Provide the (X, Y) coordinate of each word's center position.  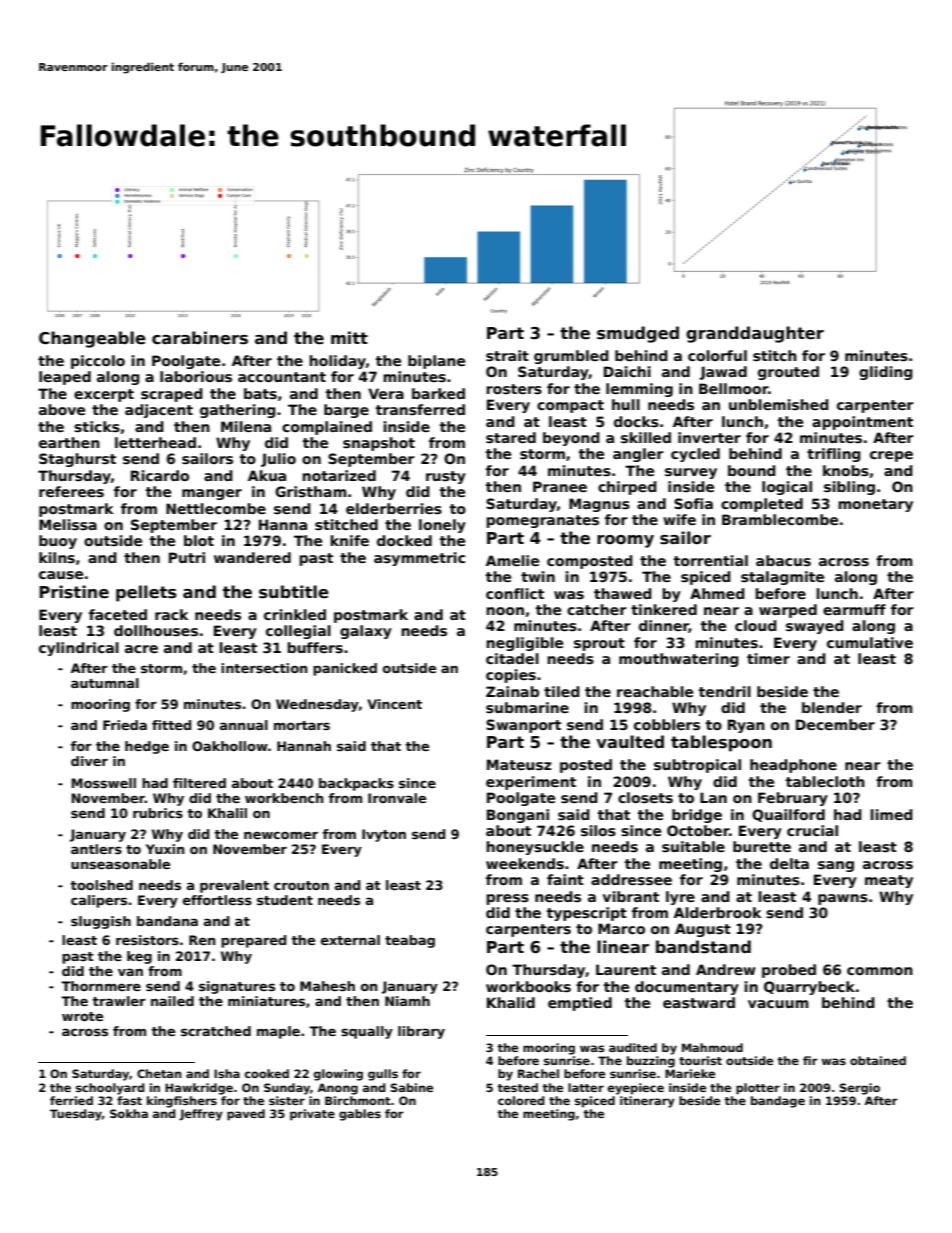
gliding (886, 373)
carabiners (200, 338)
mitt (349, 337)
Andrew (726, 969)
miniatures (266, 1001)
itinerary (647, 1102)
